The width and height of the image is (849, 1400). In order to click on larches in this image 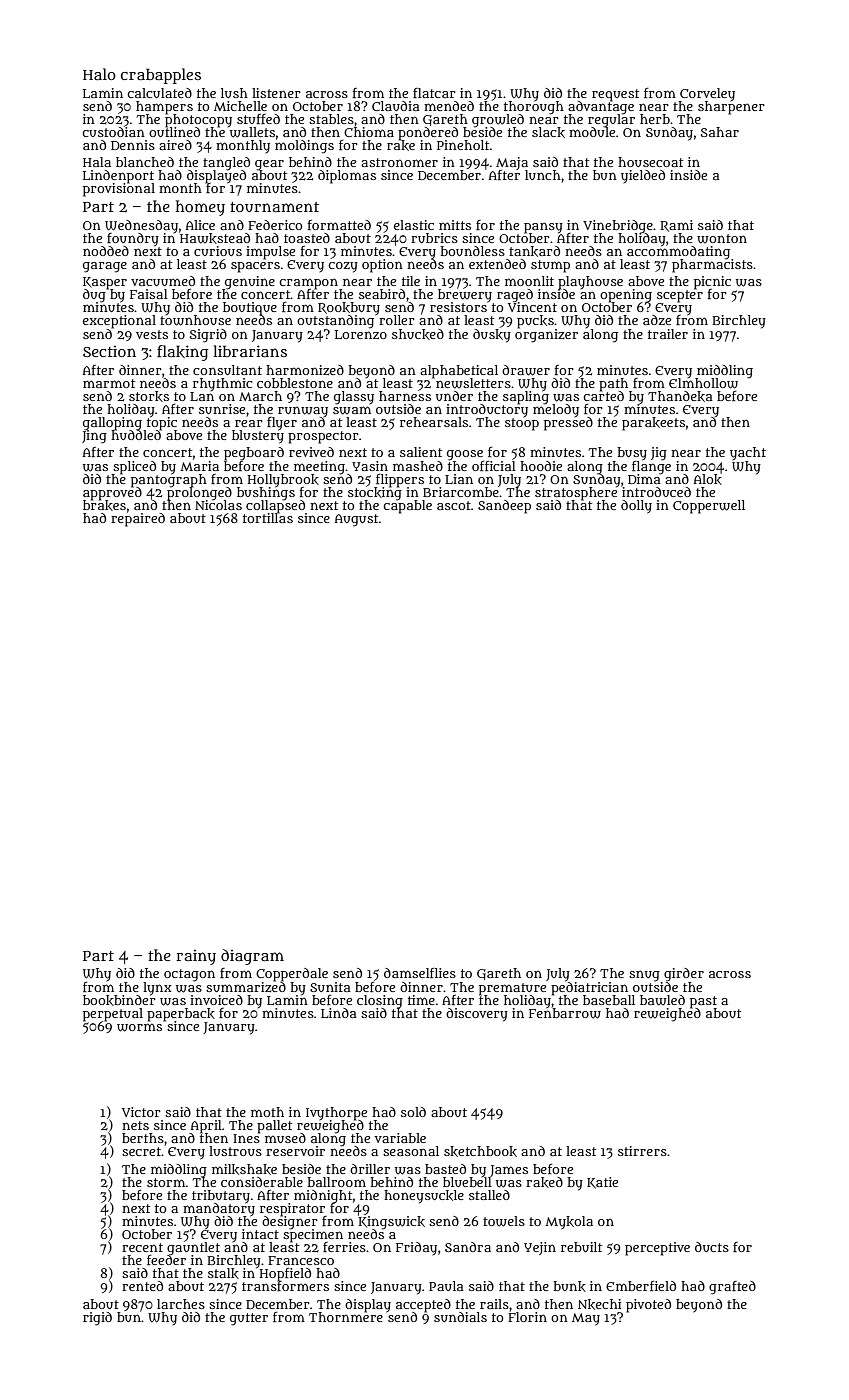, I will do `click(181, 1304)`.
